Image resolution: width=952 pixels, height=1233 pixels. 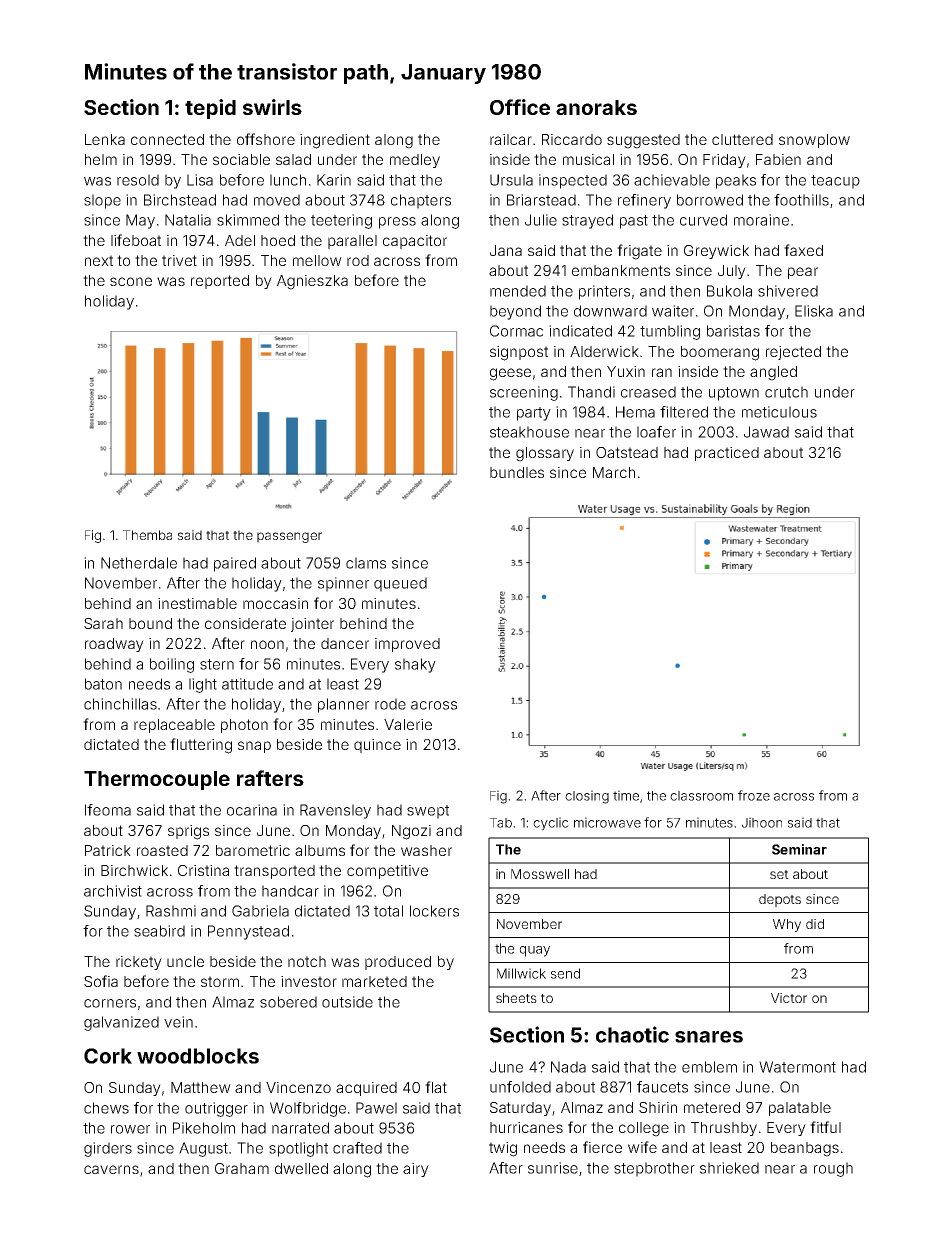 I want to click on boomerang, so click(x=720, y=353).
